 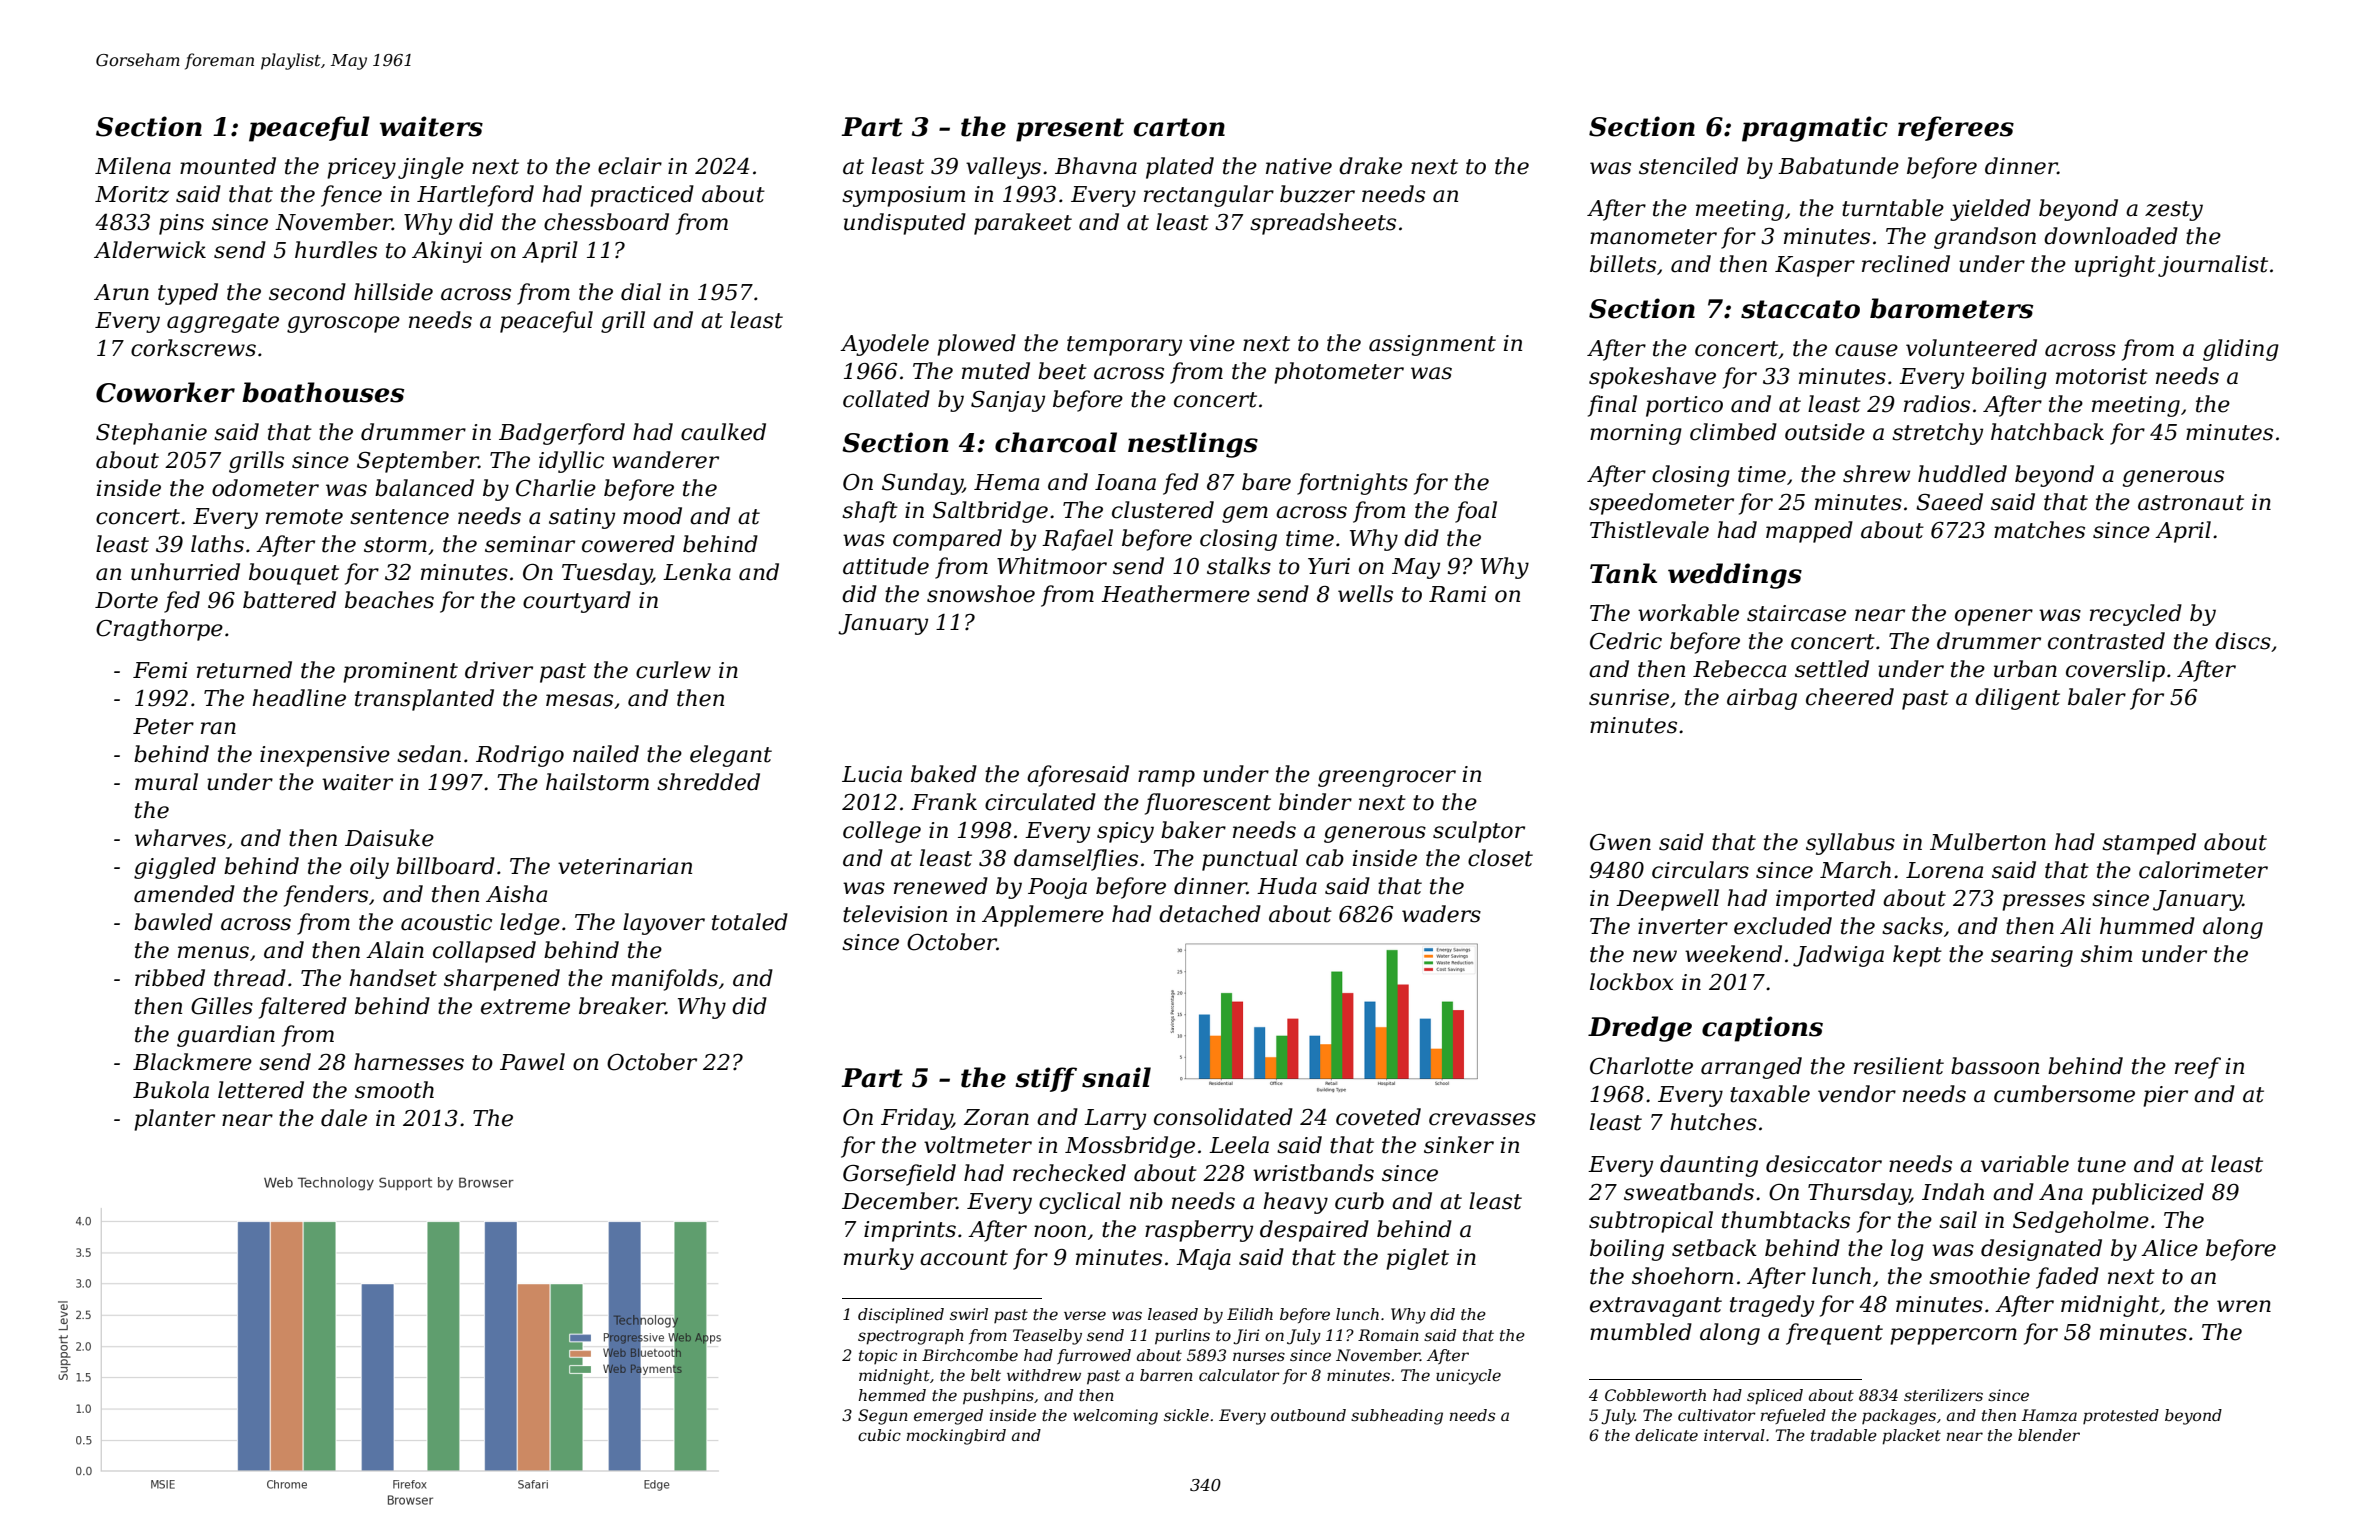 What do you see at coordinates (1199, 1231) in the screenshot?
I see `raspberry` at bounding box center [1199, 1231].
